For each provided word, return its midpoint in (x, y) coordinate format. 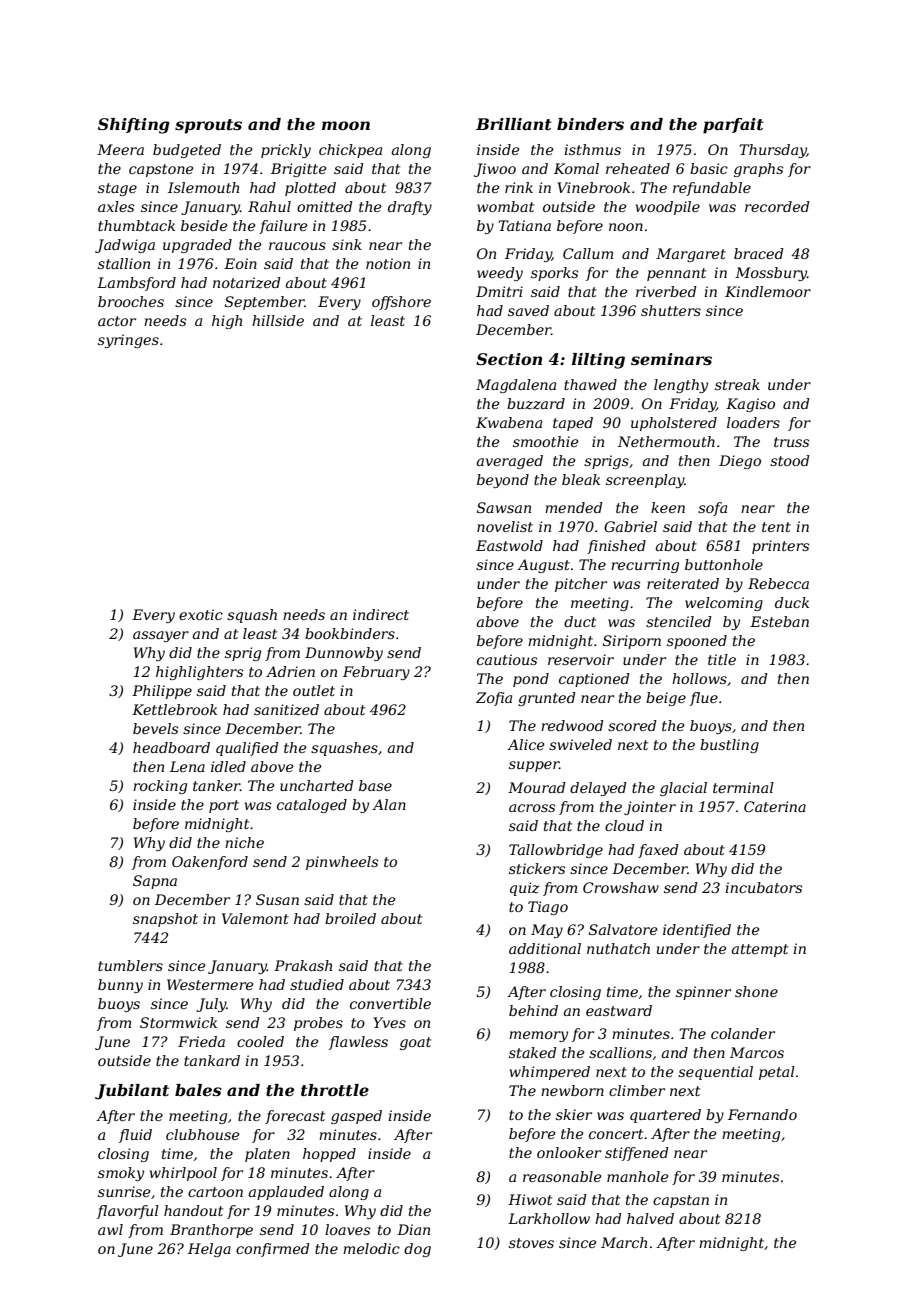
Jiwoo (495, 170)
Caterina (775, 806)
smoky (121, 1174)
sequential (715, 1073)
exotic (201, 614)
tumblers (130, 965)
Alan (389, 804)
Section (509, 359)
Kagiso (750, 405)
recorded (777, 206)
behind (533, 1010)
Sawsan (504, 507)
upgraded (197, 246)
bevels (155, 728)
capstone (161, 170)
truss (791, 442)
